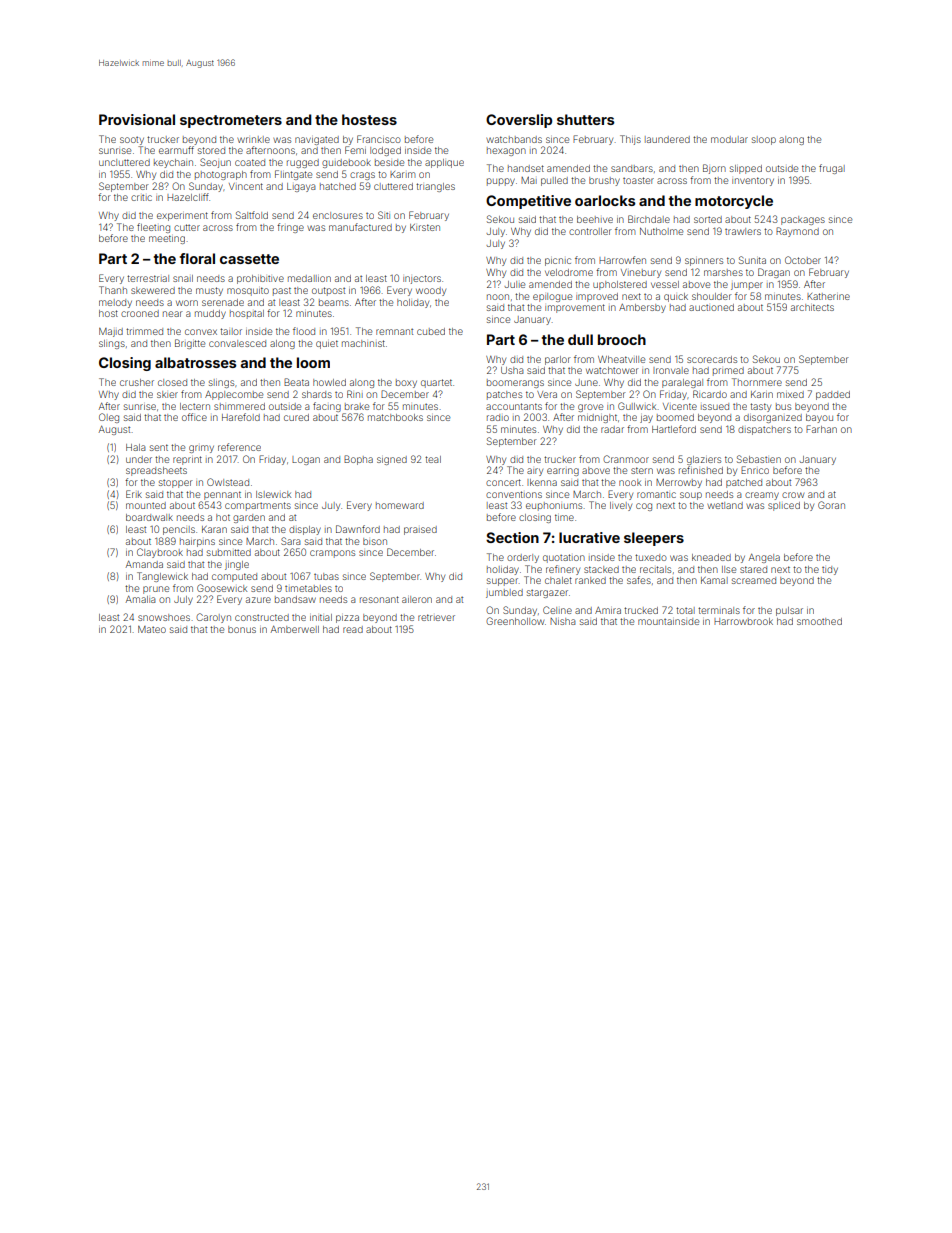 This document has height=1233, width=952. Describe the element at coordinates (159, 447) in the document. I see `sent` at that location.
